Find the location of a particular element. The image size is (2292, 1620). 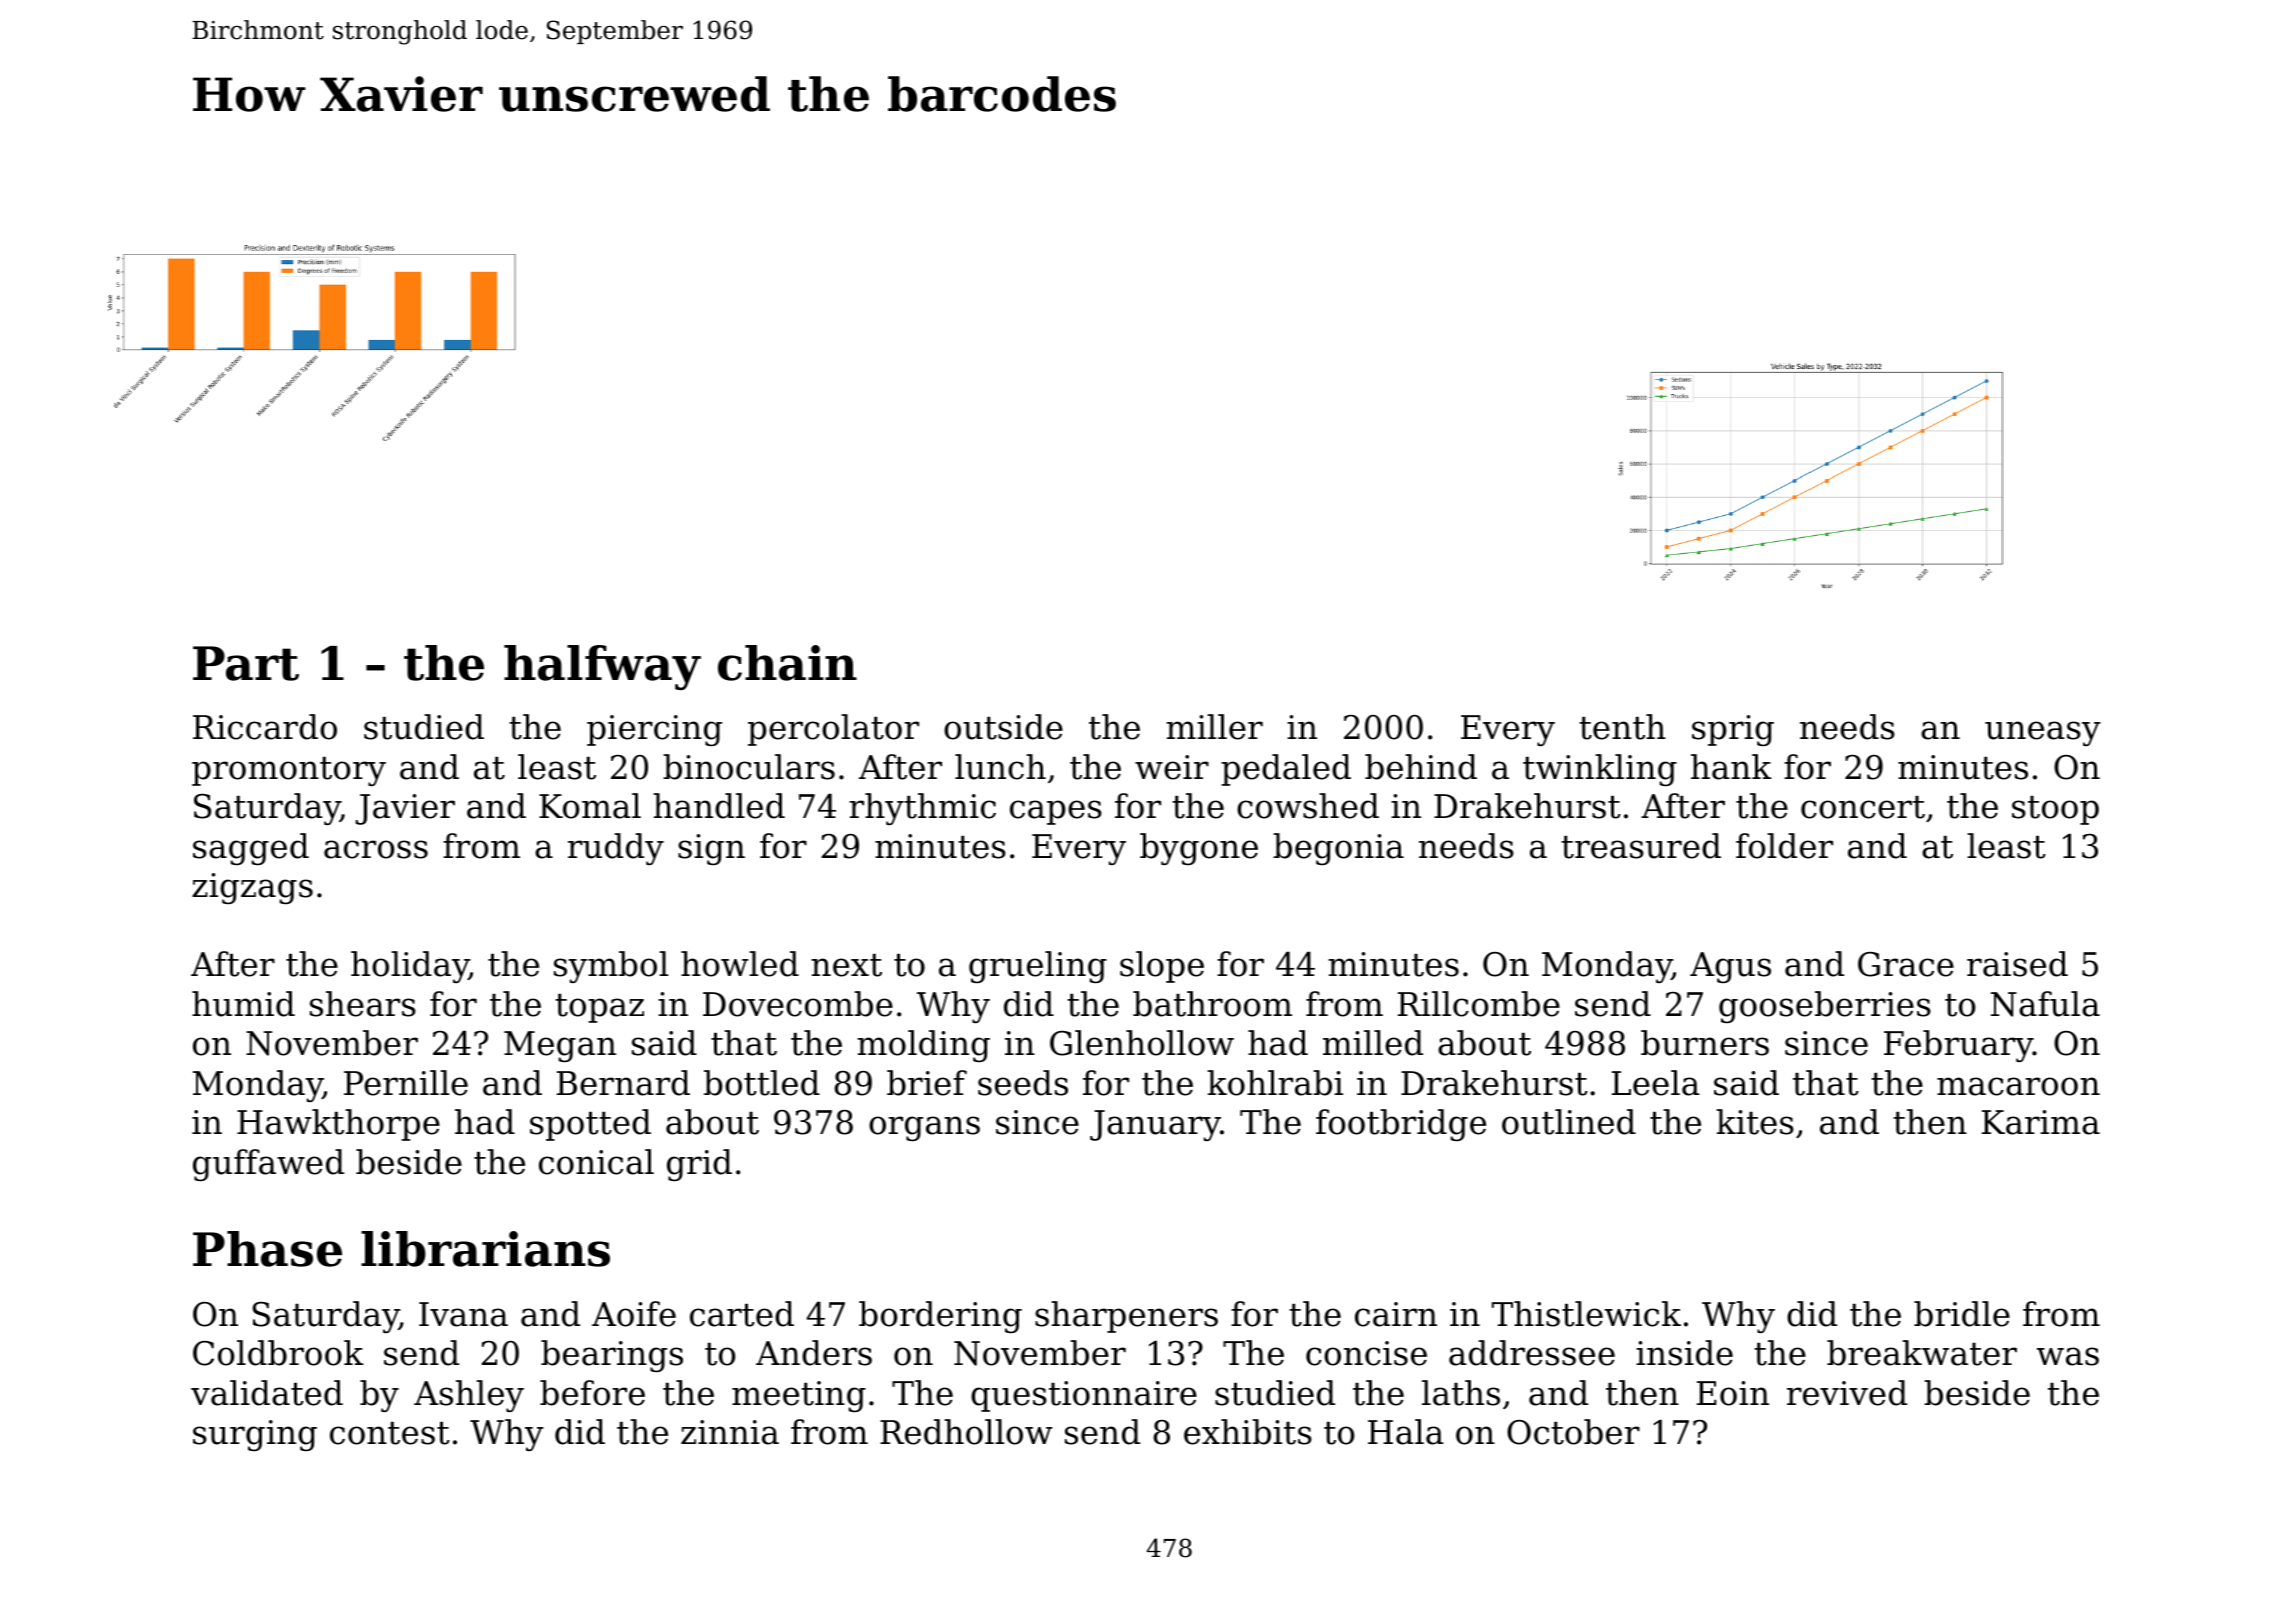

kites is located at coordinates (1755, 1122).
